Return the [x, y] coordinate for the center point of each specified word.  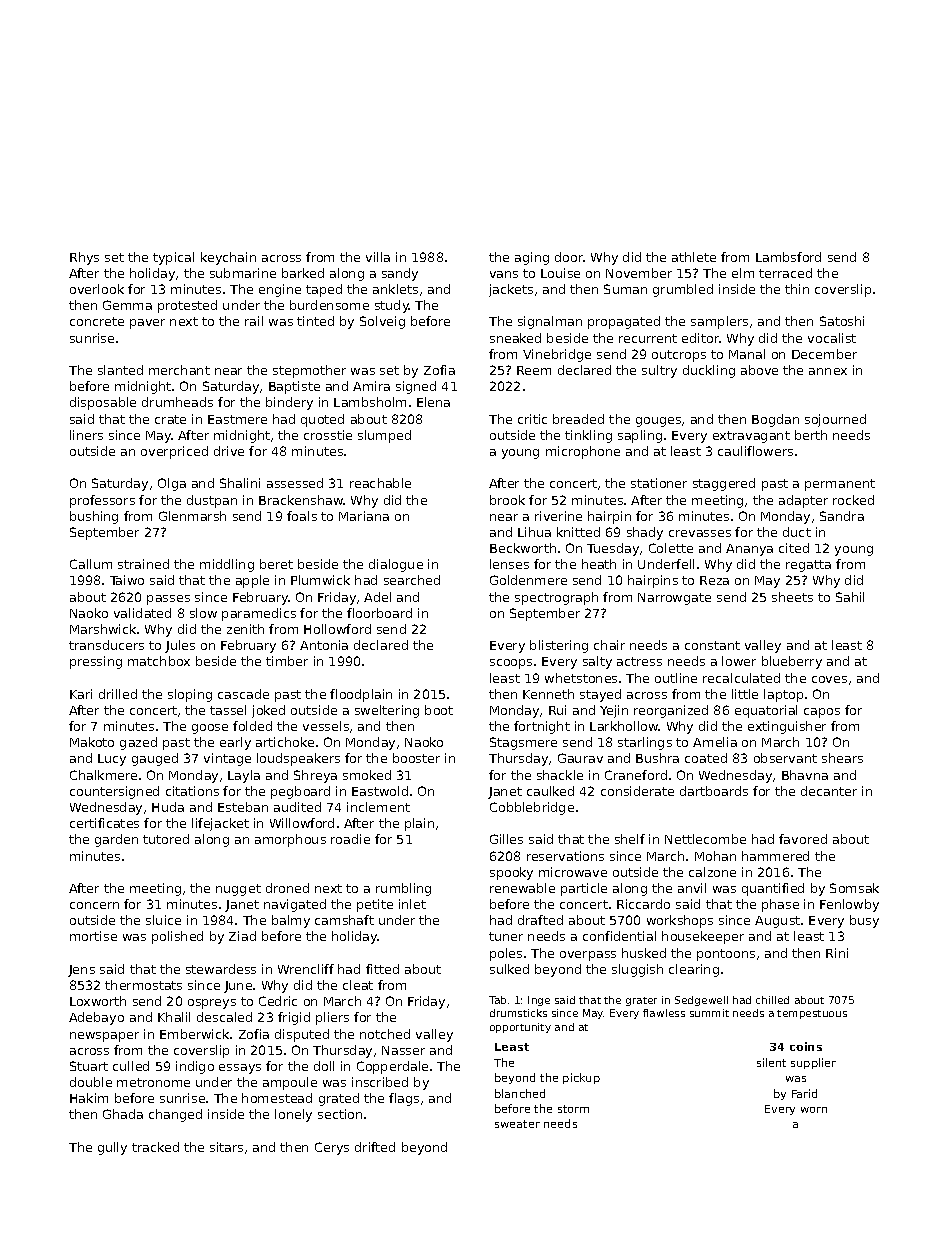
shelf [630, 839]
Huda [168, 807]
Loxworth [98, 1001]
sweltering [387, 711]
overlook [97, 289]
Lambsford [788, 257]
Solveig [382, 322]
